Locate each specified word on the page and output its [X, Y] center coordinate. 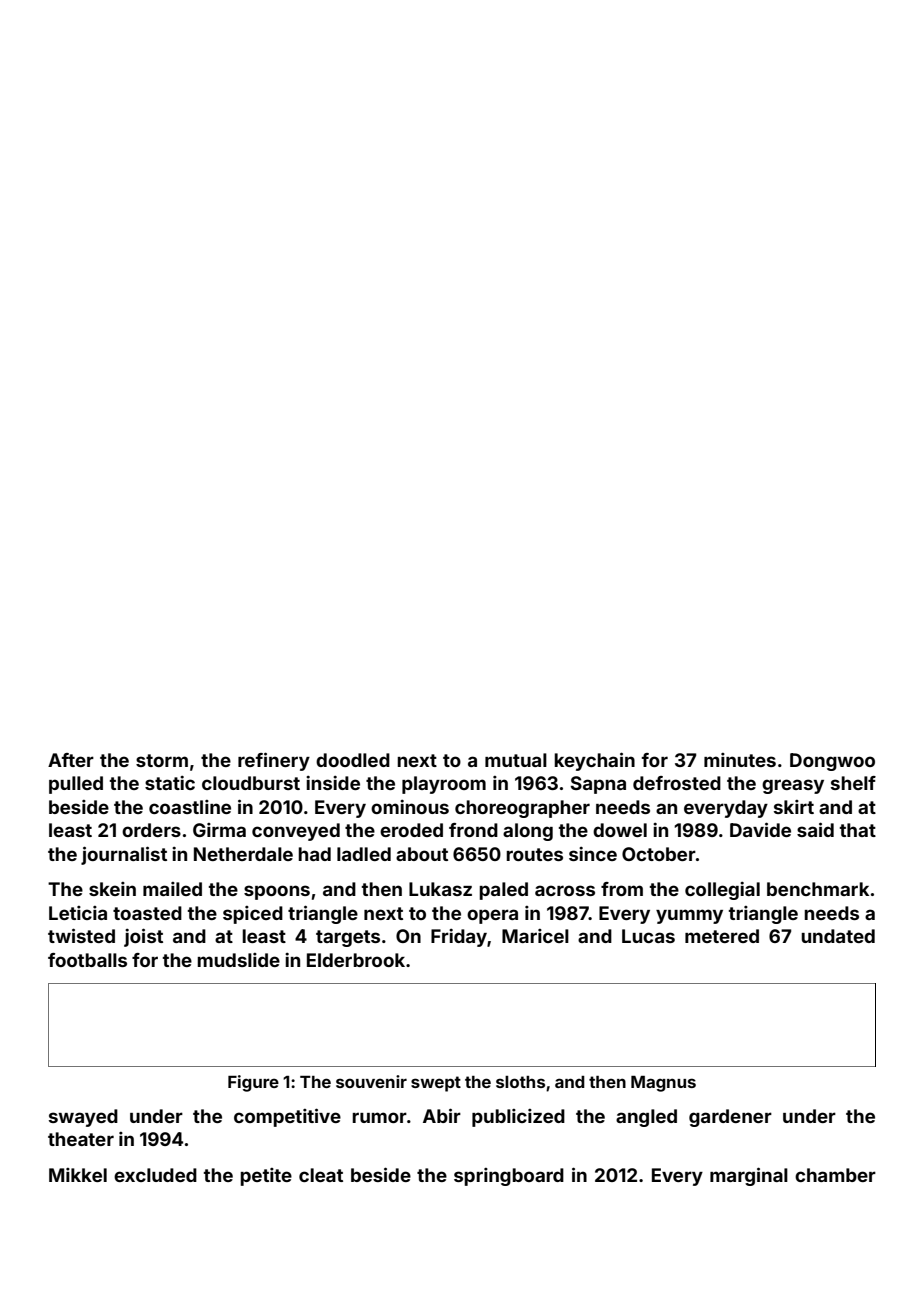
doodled [353, 760]
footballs [87, 960]
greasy [793, 786]
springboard [509, 1177]
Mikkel [78, 1175]
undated [838, 936]
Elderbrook [356, 960]
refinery [274, 761]
